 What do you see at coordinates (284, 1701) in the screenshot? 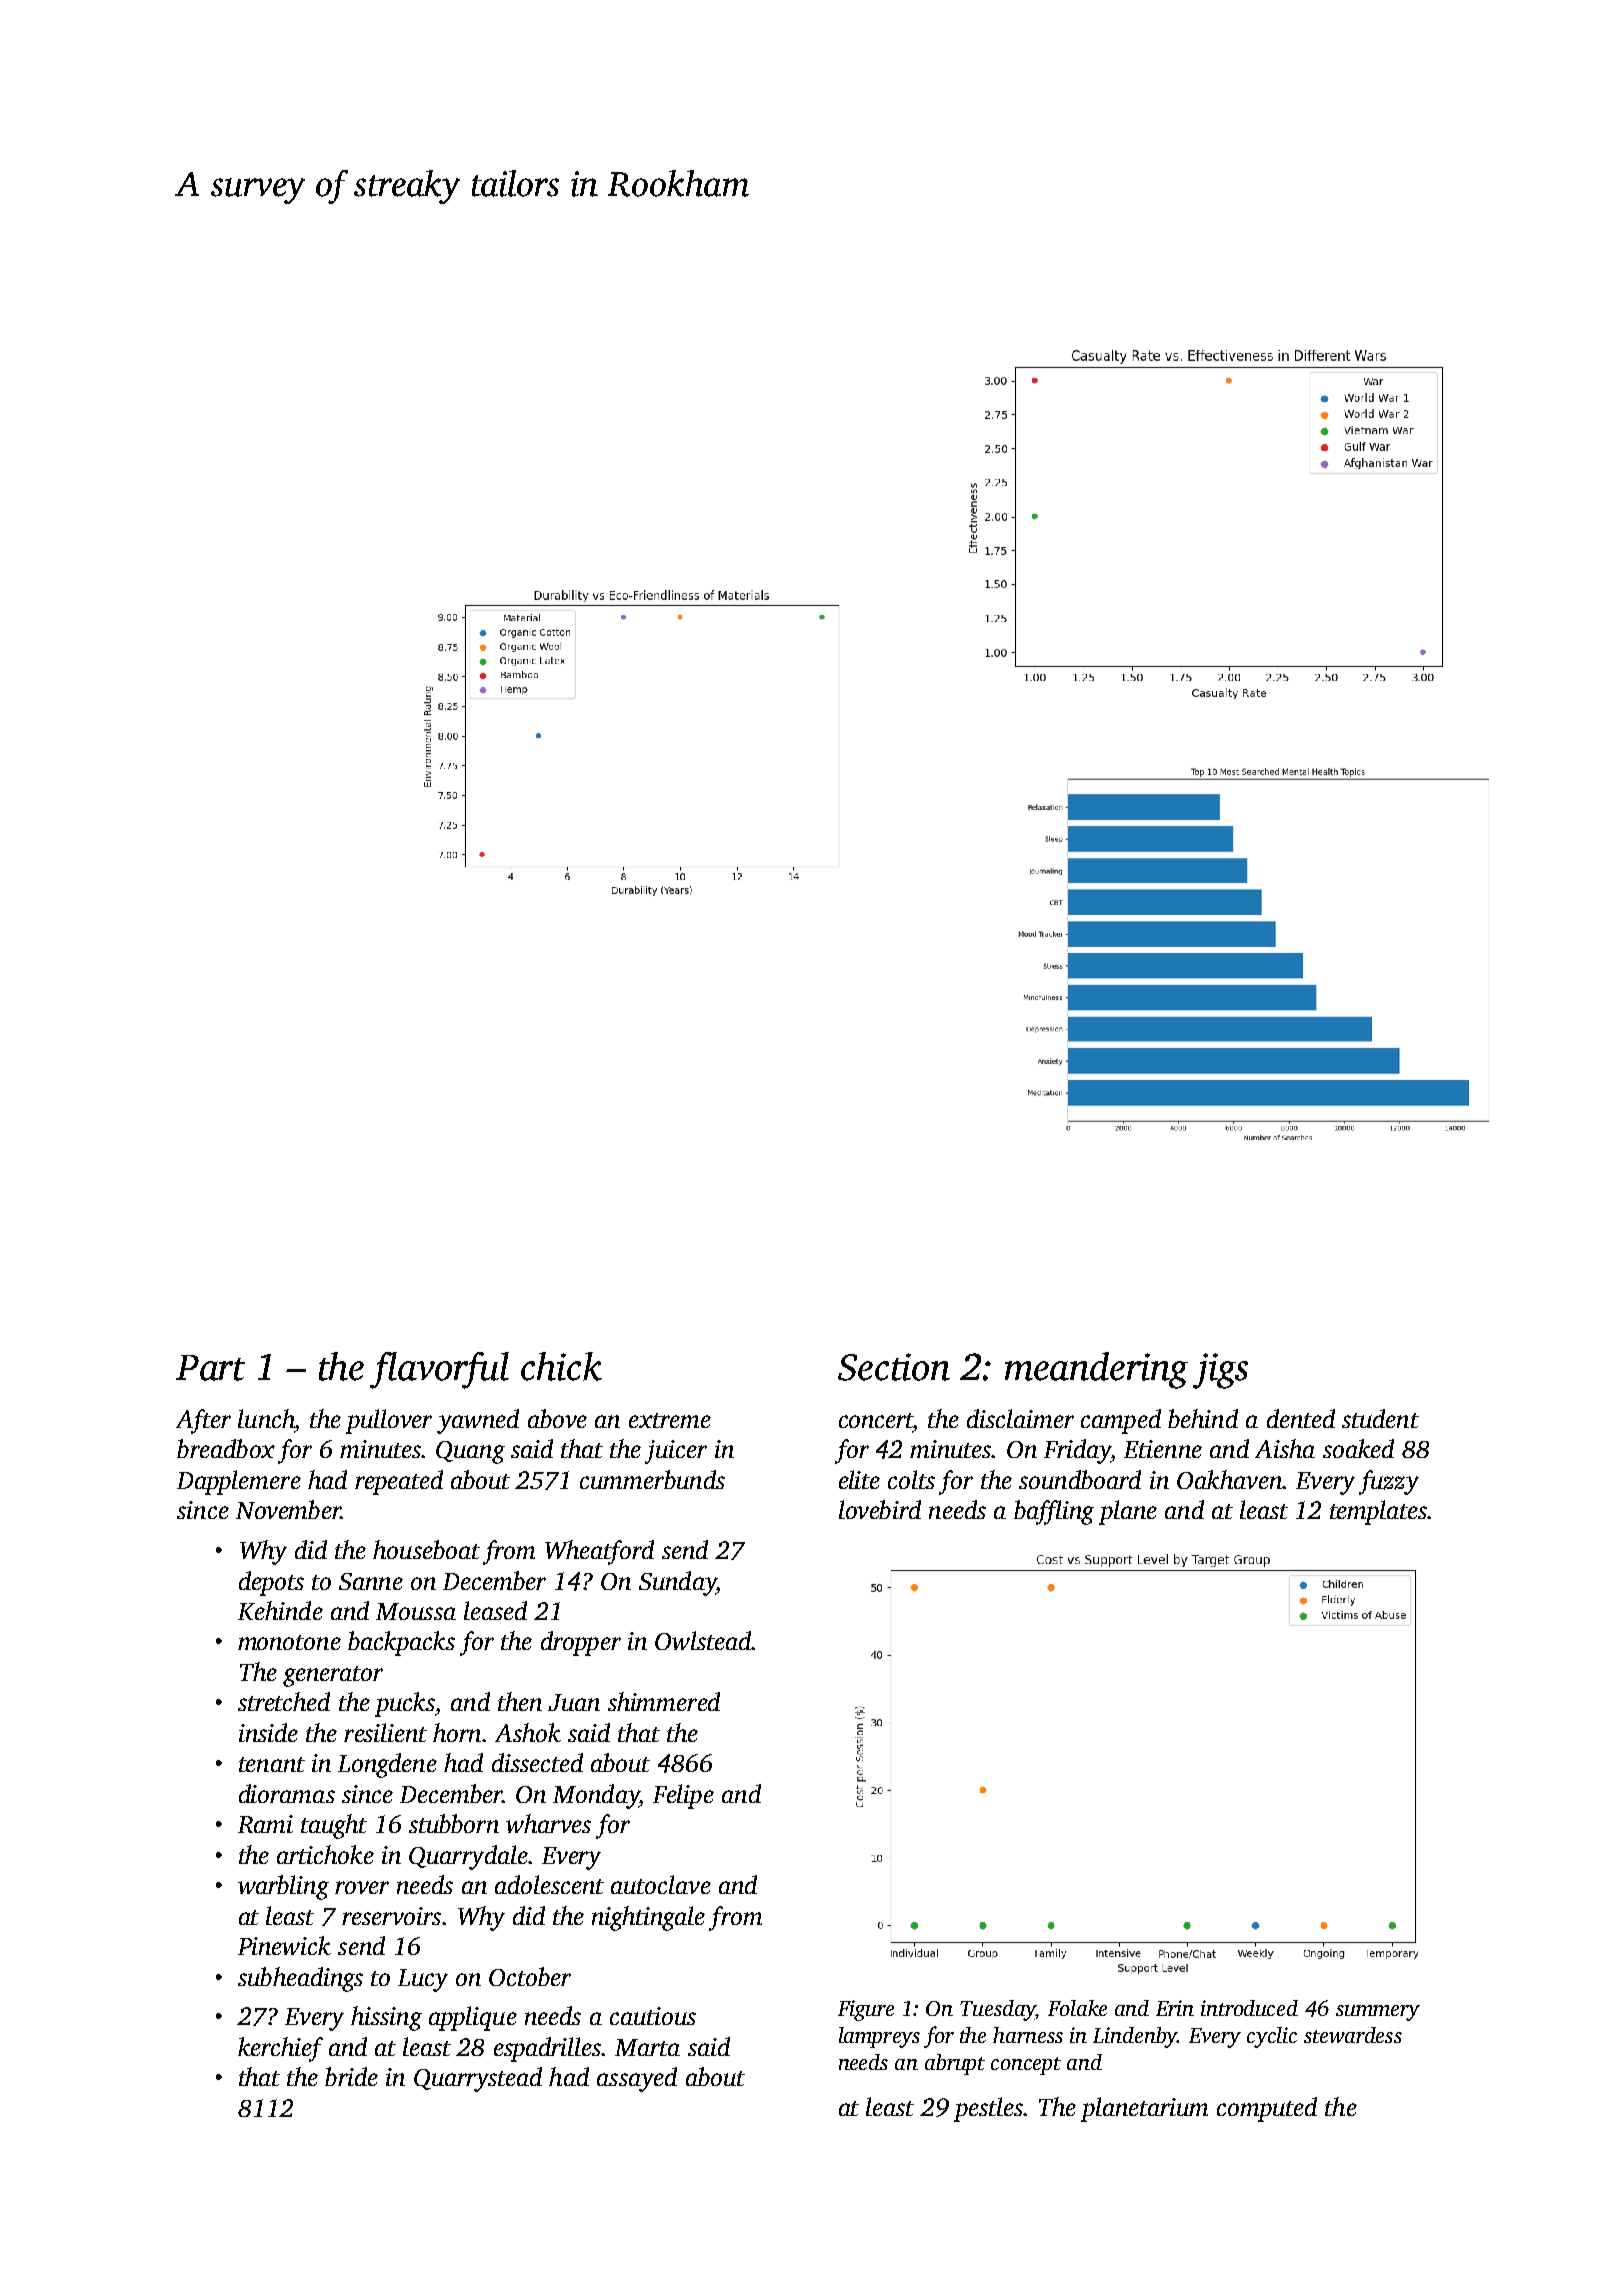
I see `stretched` at bounding box center [284, 1701].
